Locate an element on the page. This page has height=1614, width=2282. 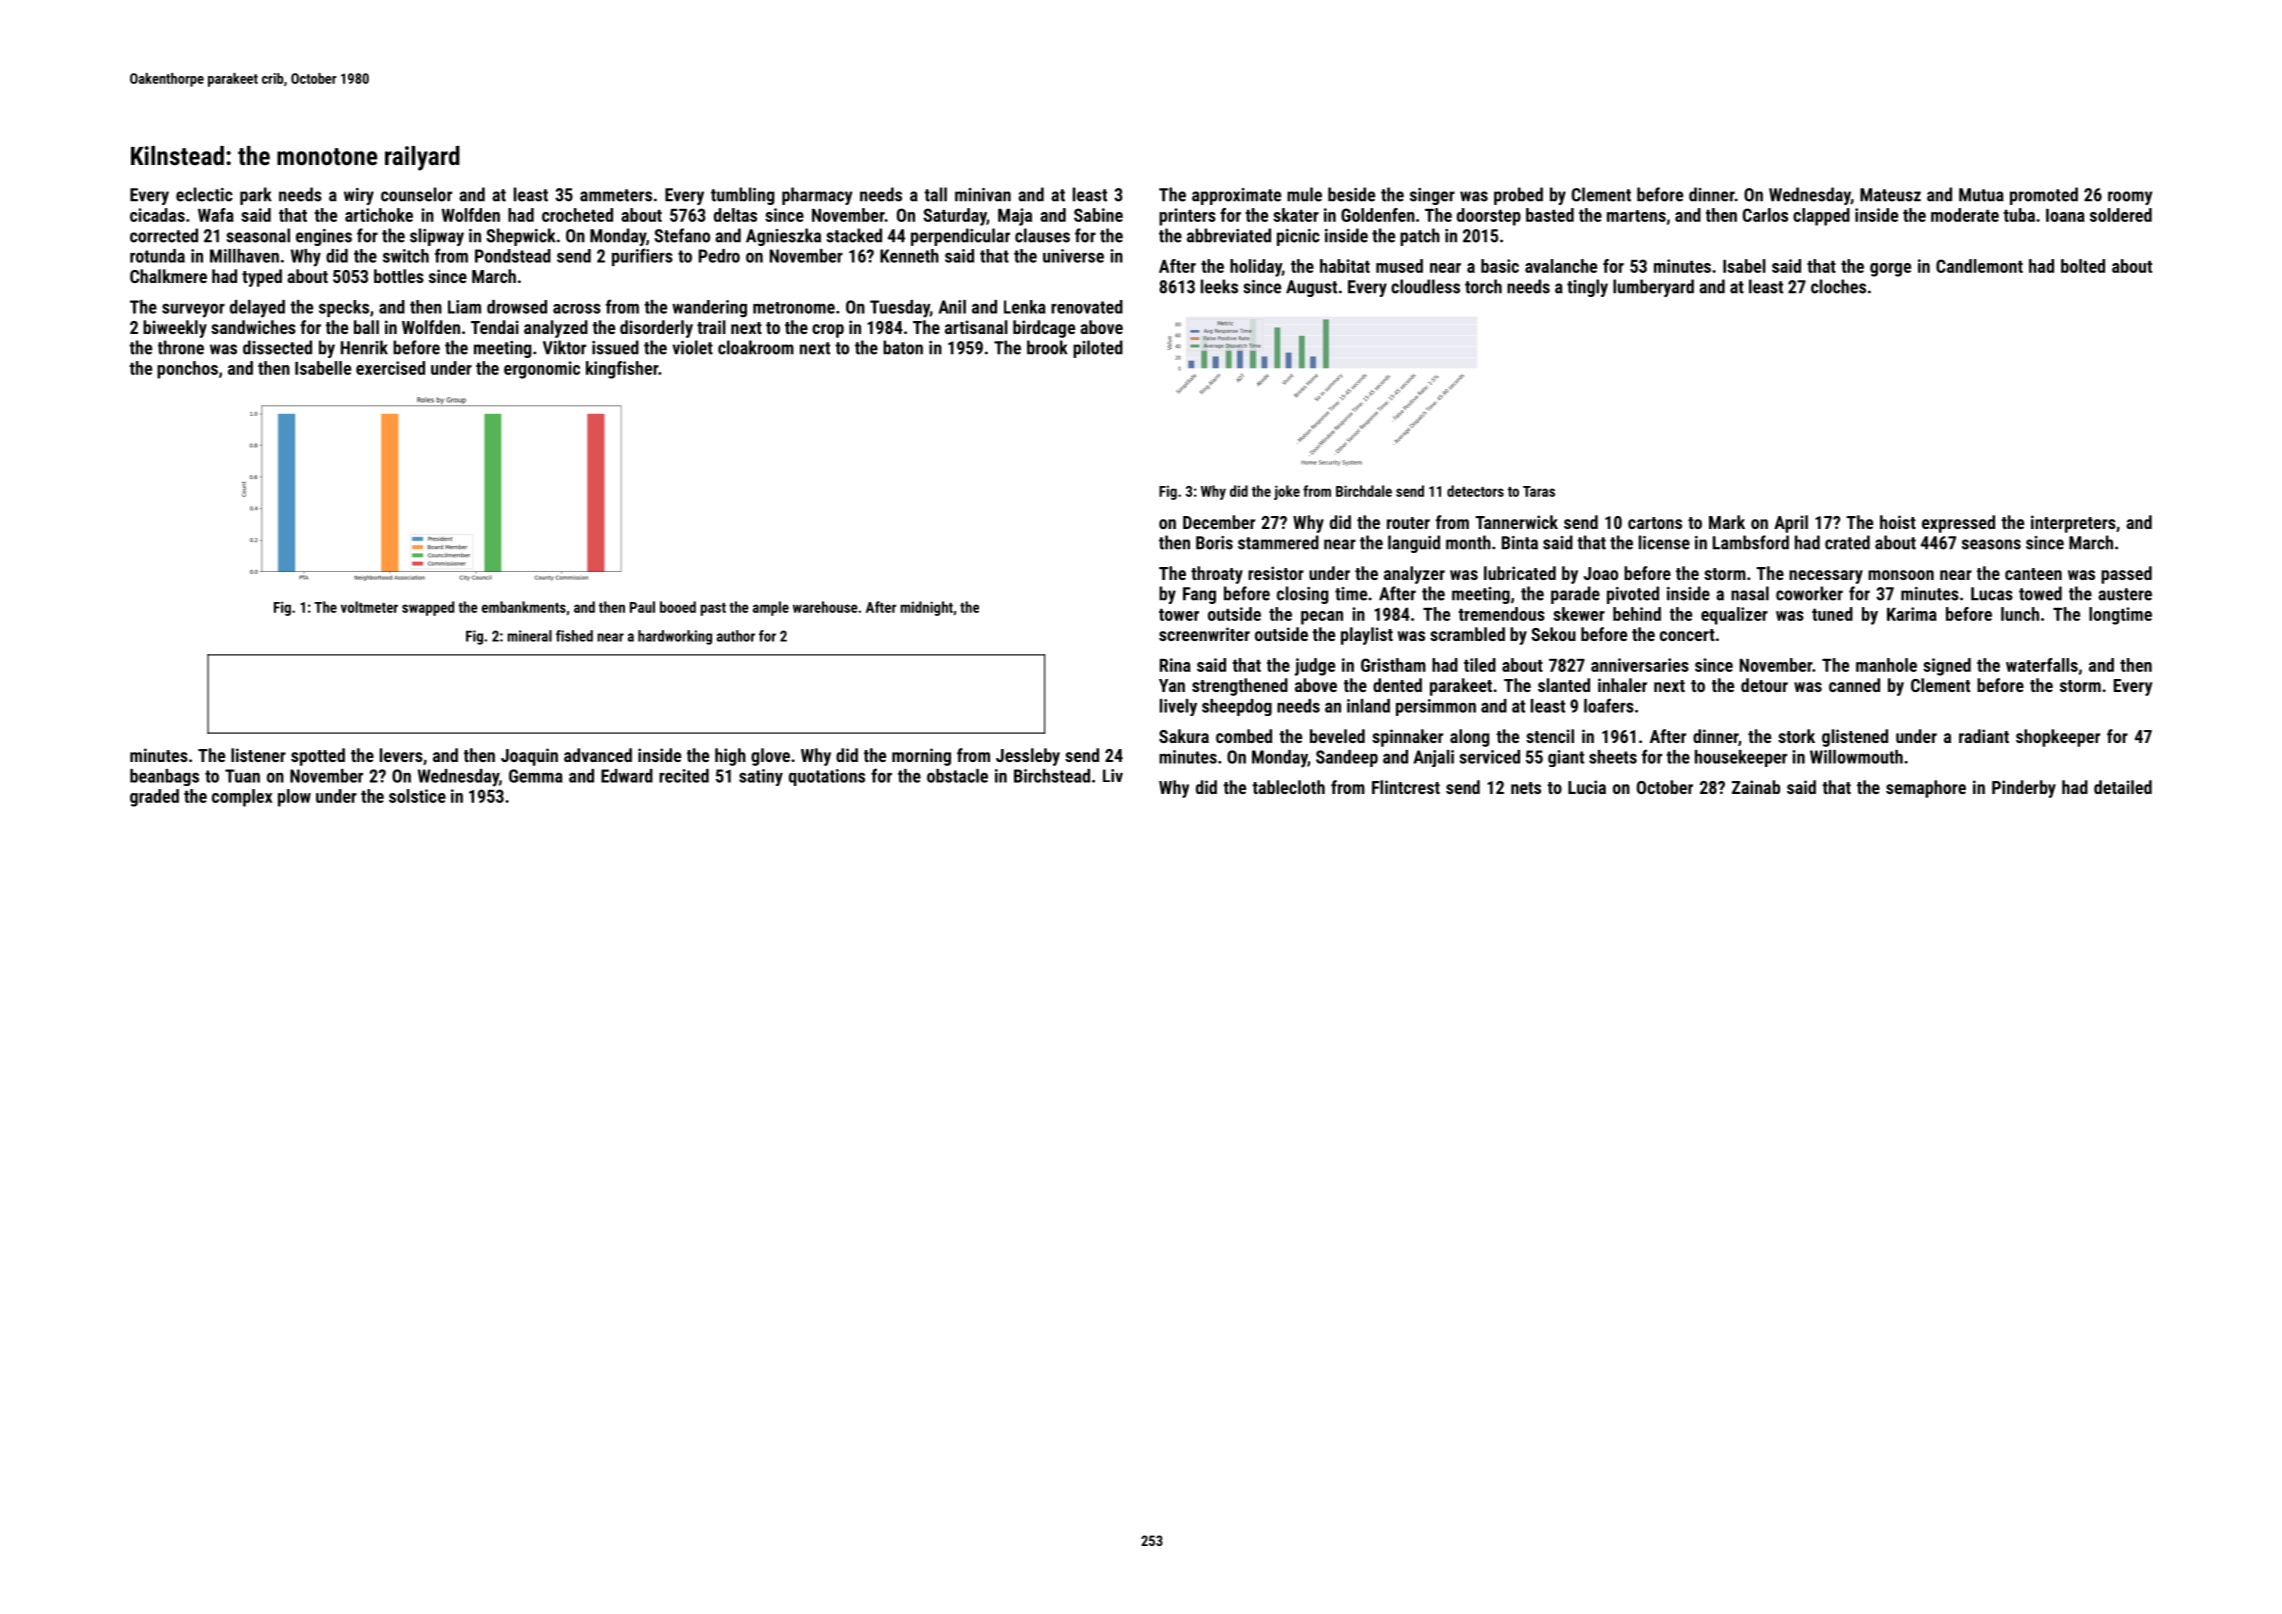
lumberyard is located at coordinates (1653, 288).
